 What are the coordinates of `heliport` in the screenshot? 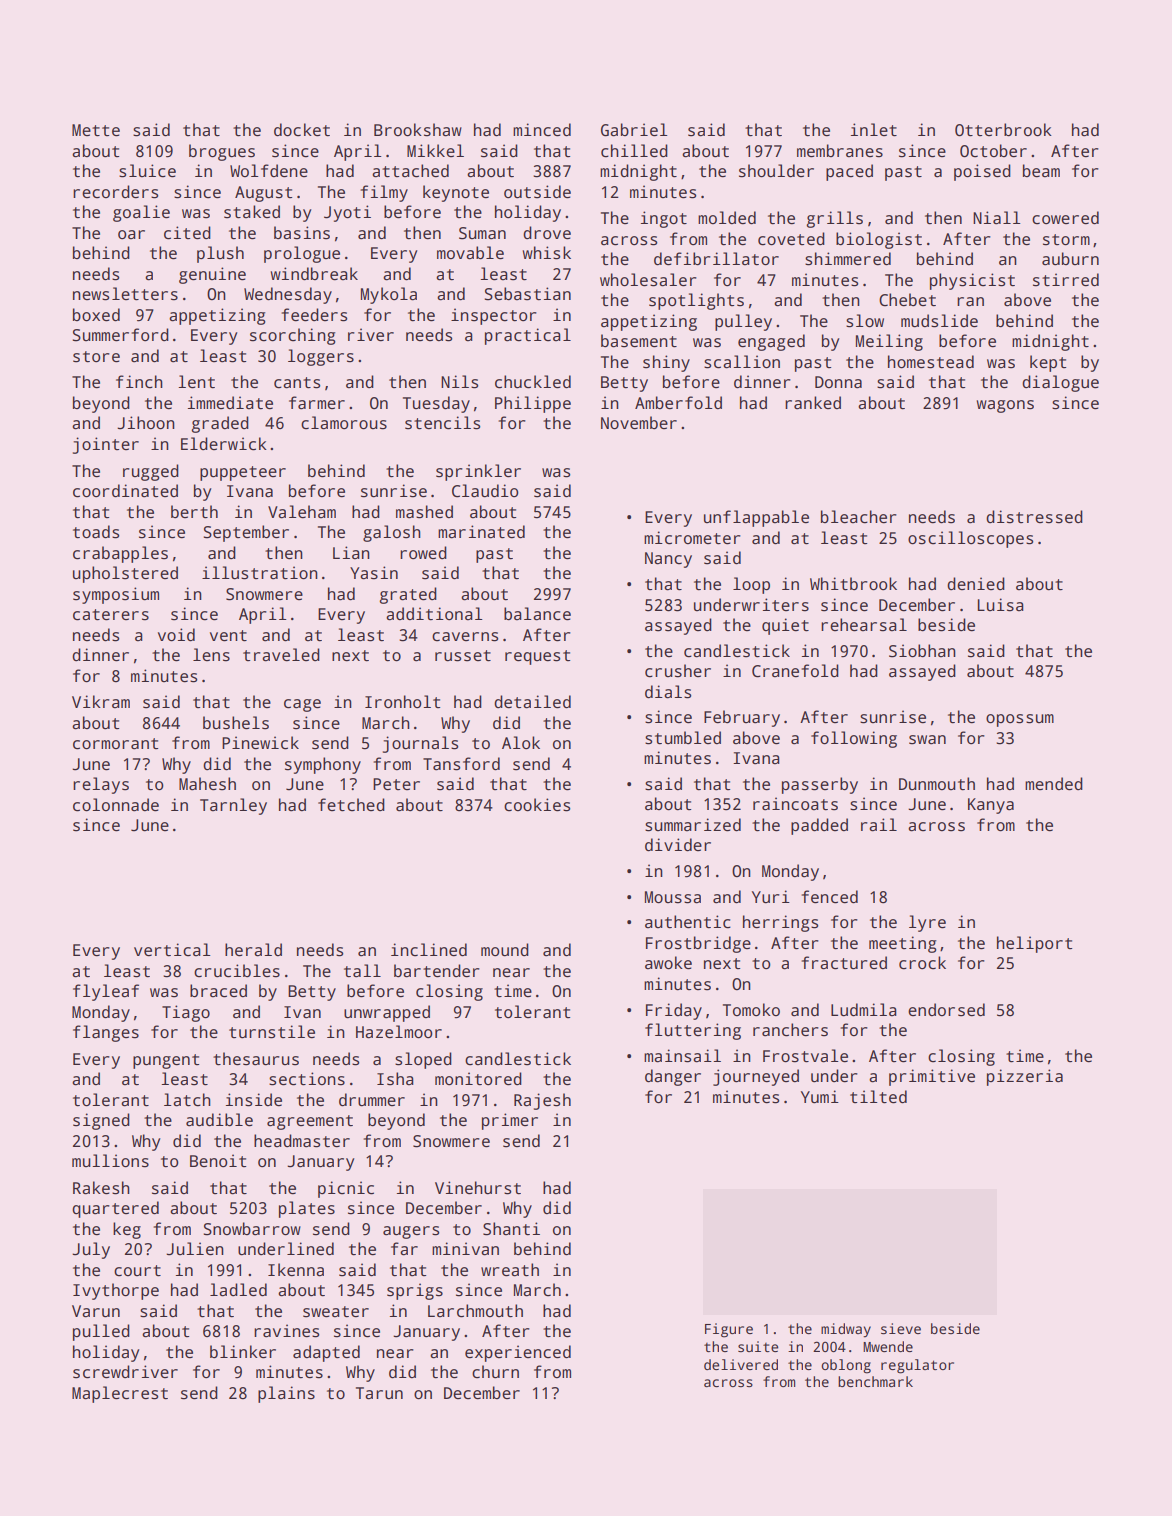 It's located at (1034, 944).
